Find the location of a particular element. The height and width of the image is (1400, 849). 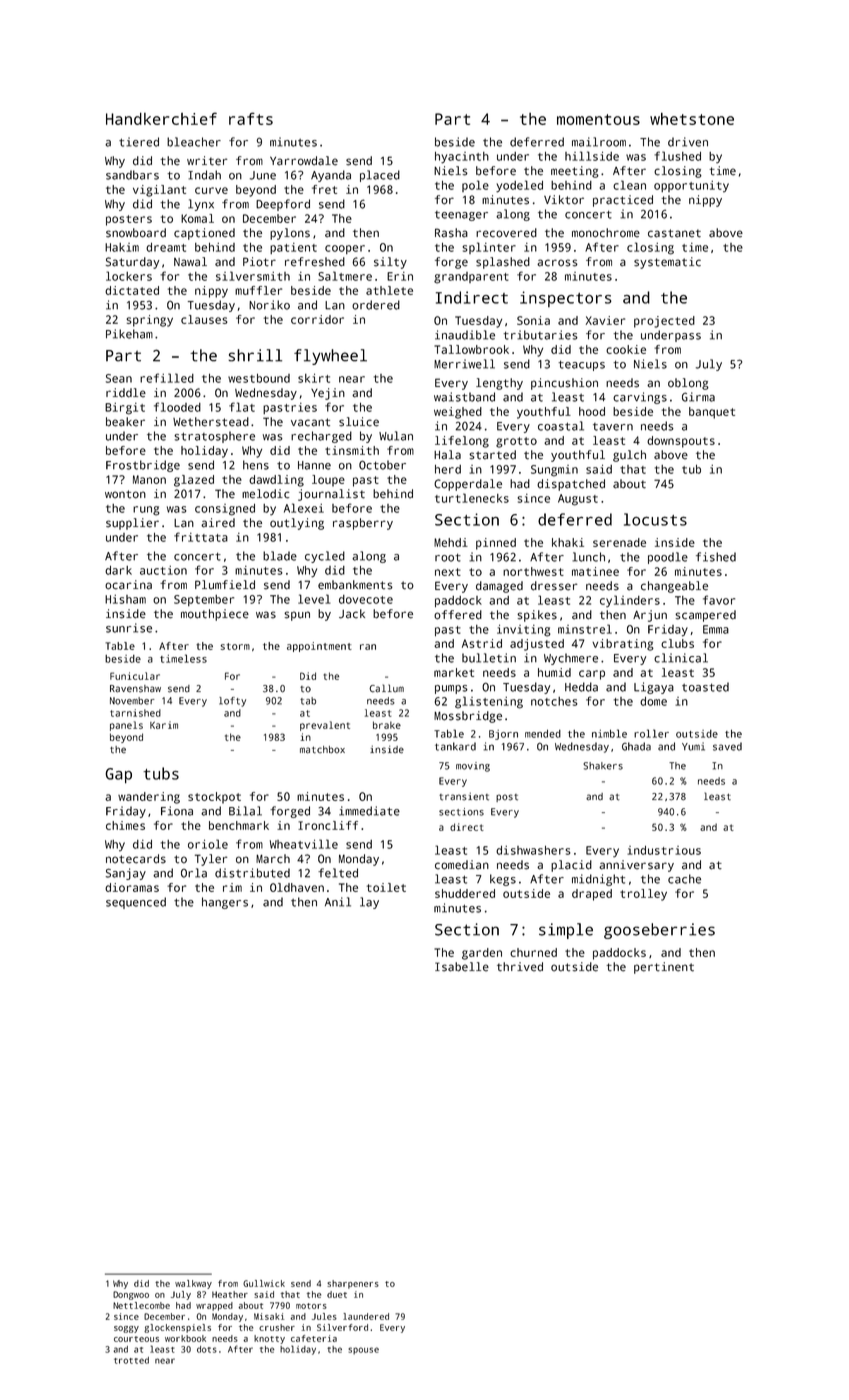

Isabelle is located at coordinates (462, 967).
